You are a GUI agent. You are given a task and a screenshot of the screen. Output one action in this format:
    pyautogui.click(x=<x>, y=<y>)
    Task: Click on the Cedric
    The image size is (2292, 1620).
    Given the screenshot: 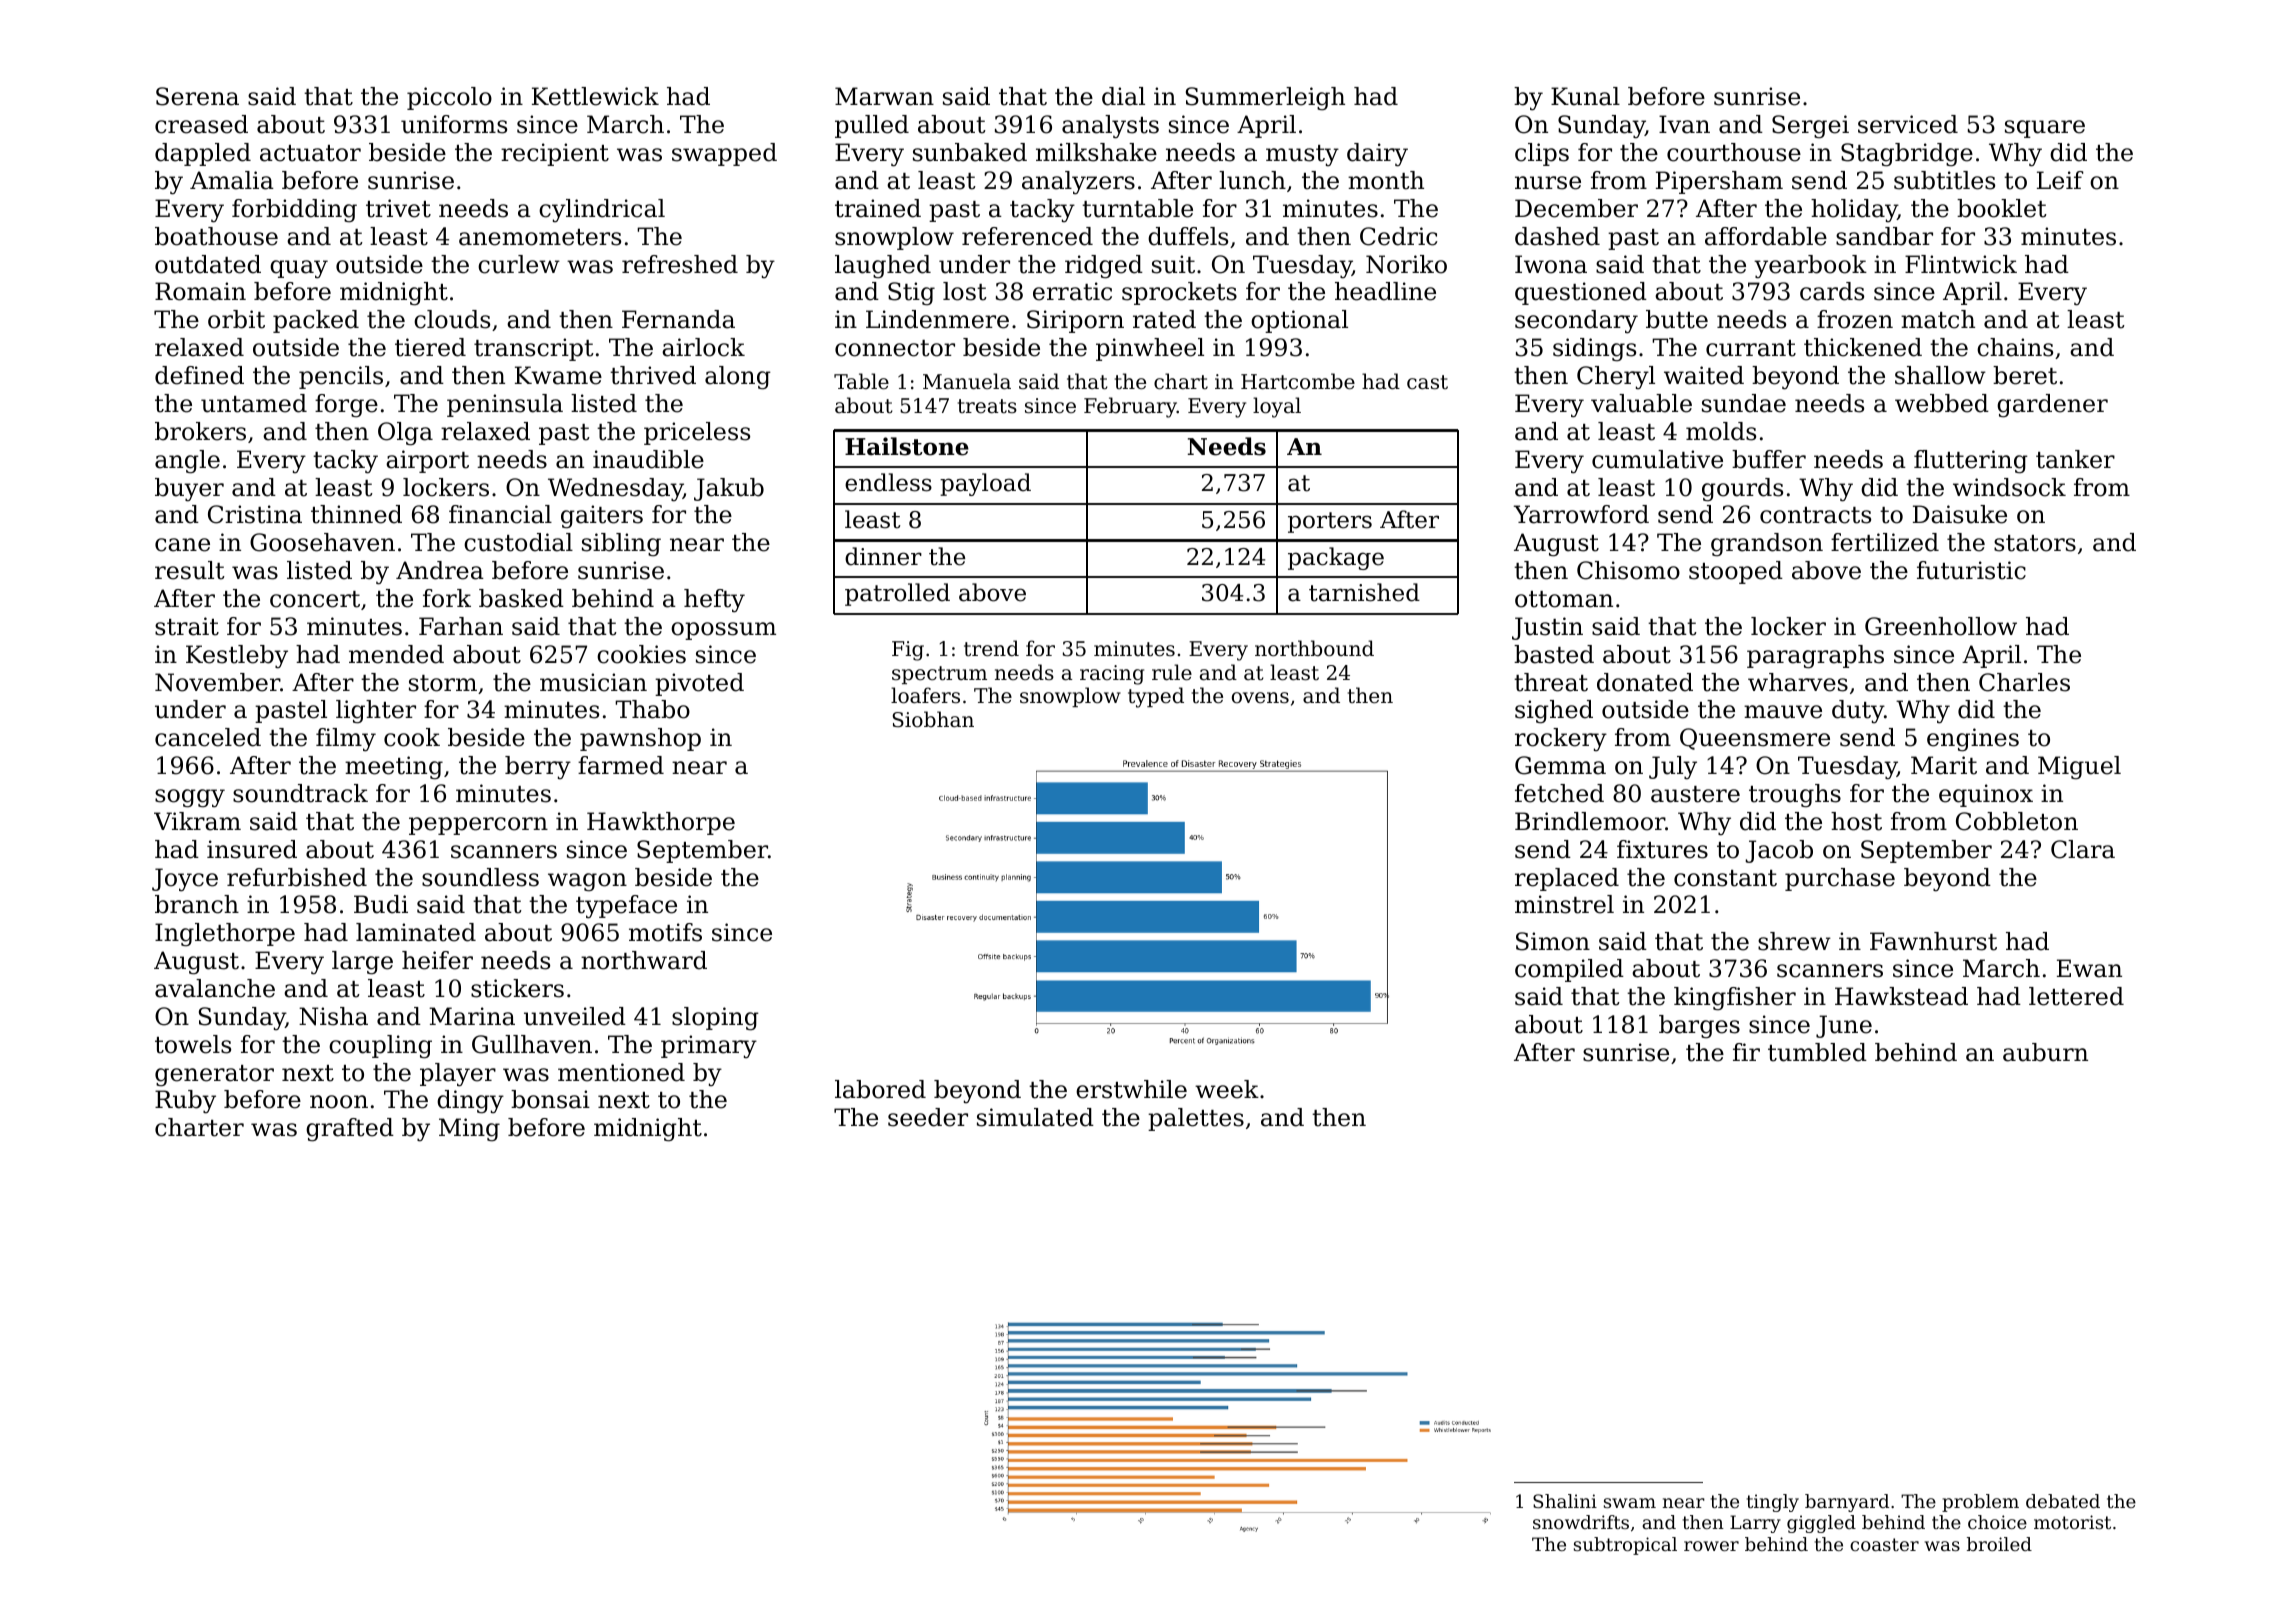 What is the action you would take?
    pyautogui.click(x=1399, y=236)
